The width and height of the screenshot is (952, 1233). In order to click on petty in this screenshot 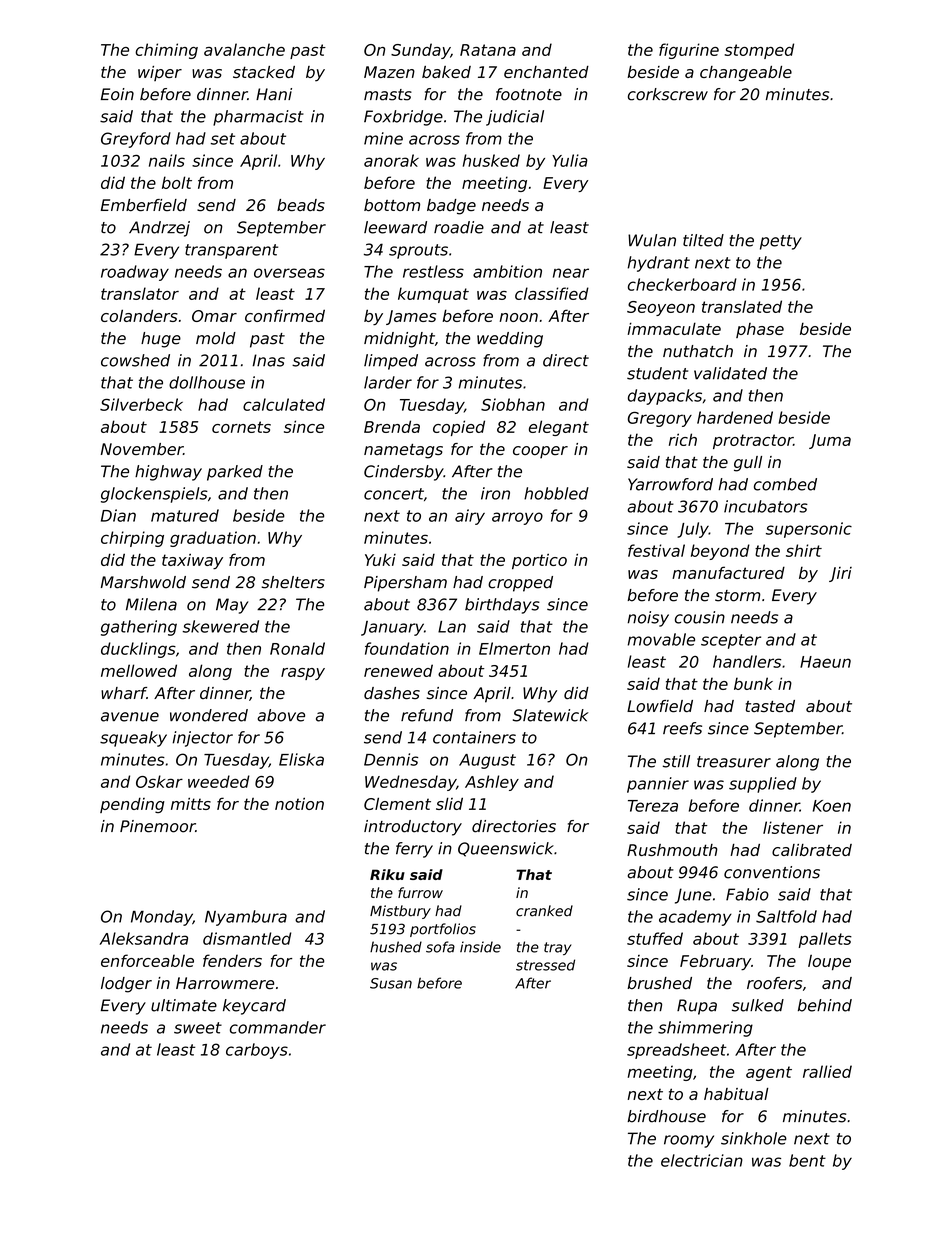, I will do `click(781, 242)`.
